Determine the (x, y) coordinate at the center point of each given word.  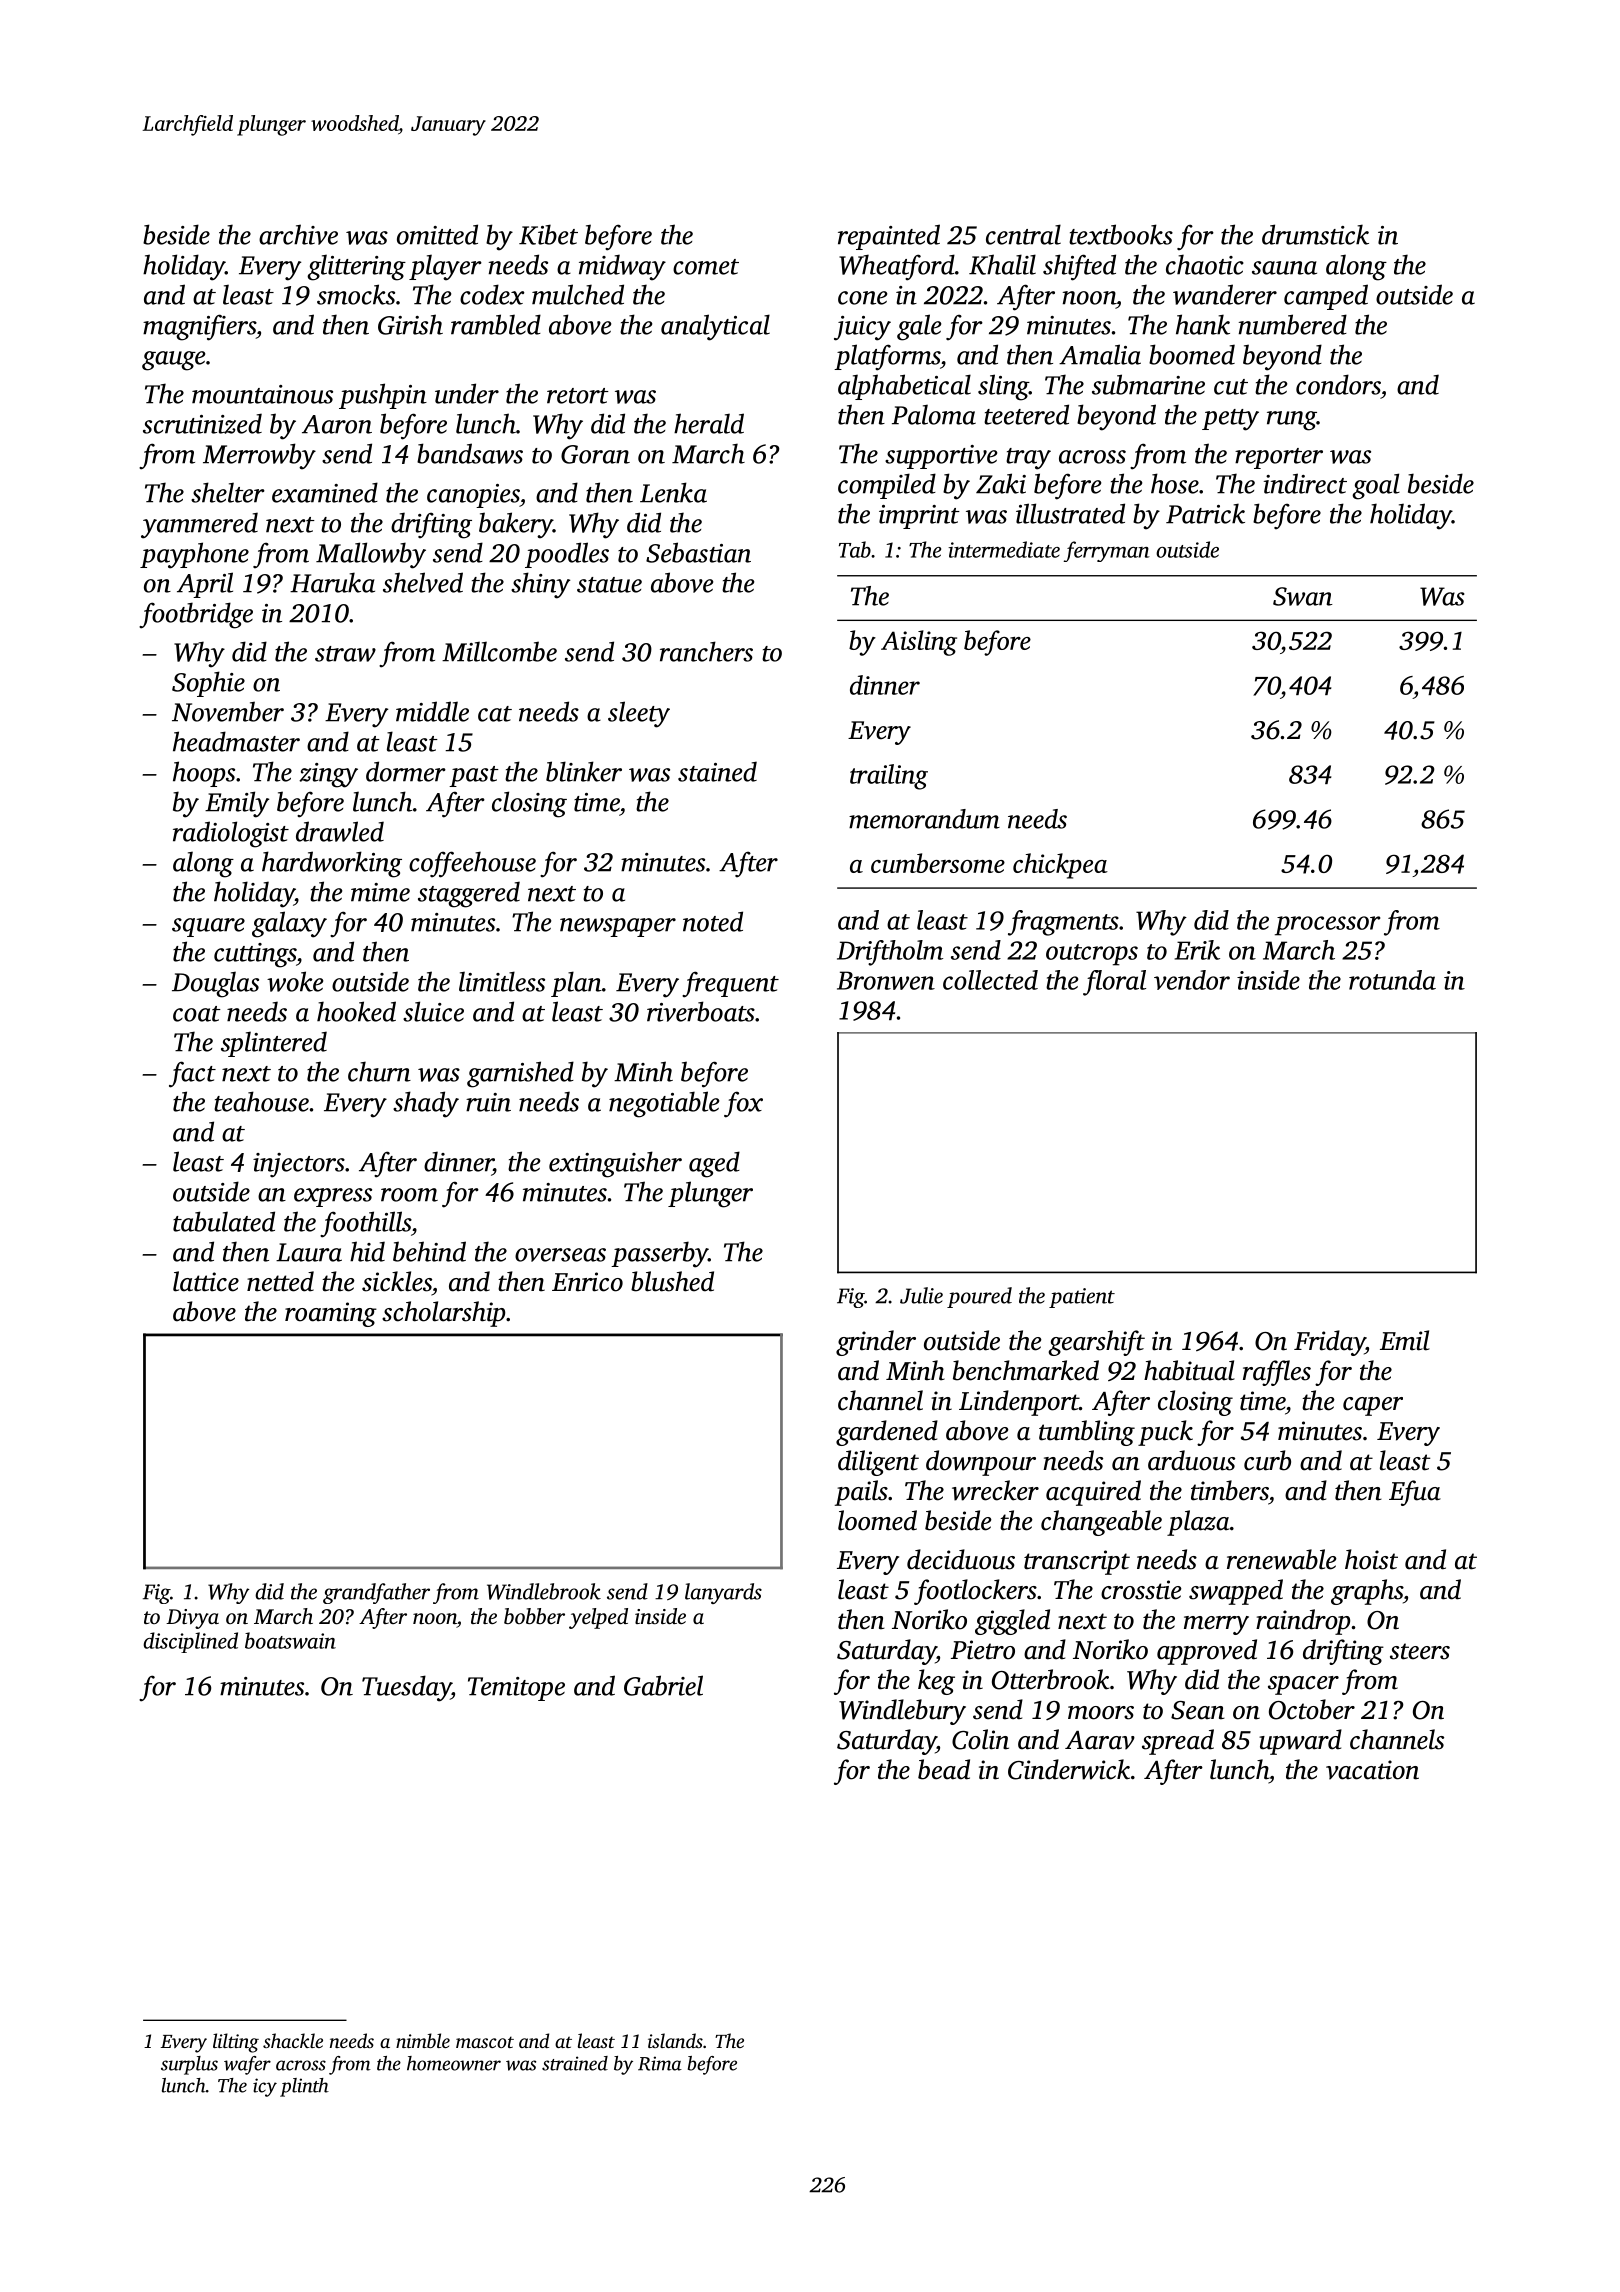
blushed (672, 1281)
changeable (1101, 1523)
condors (1338, 384)
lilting (236, 2043)
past (474, 776)
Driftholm (890, 953)
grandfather (376, 1593)
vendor (1192, 980)
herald (709, 423)
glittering (356, 267)
